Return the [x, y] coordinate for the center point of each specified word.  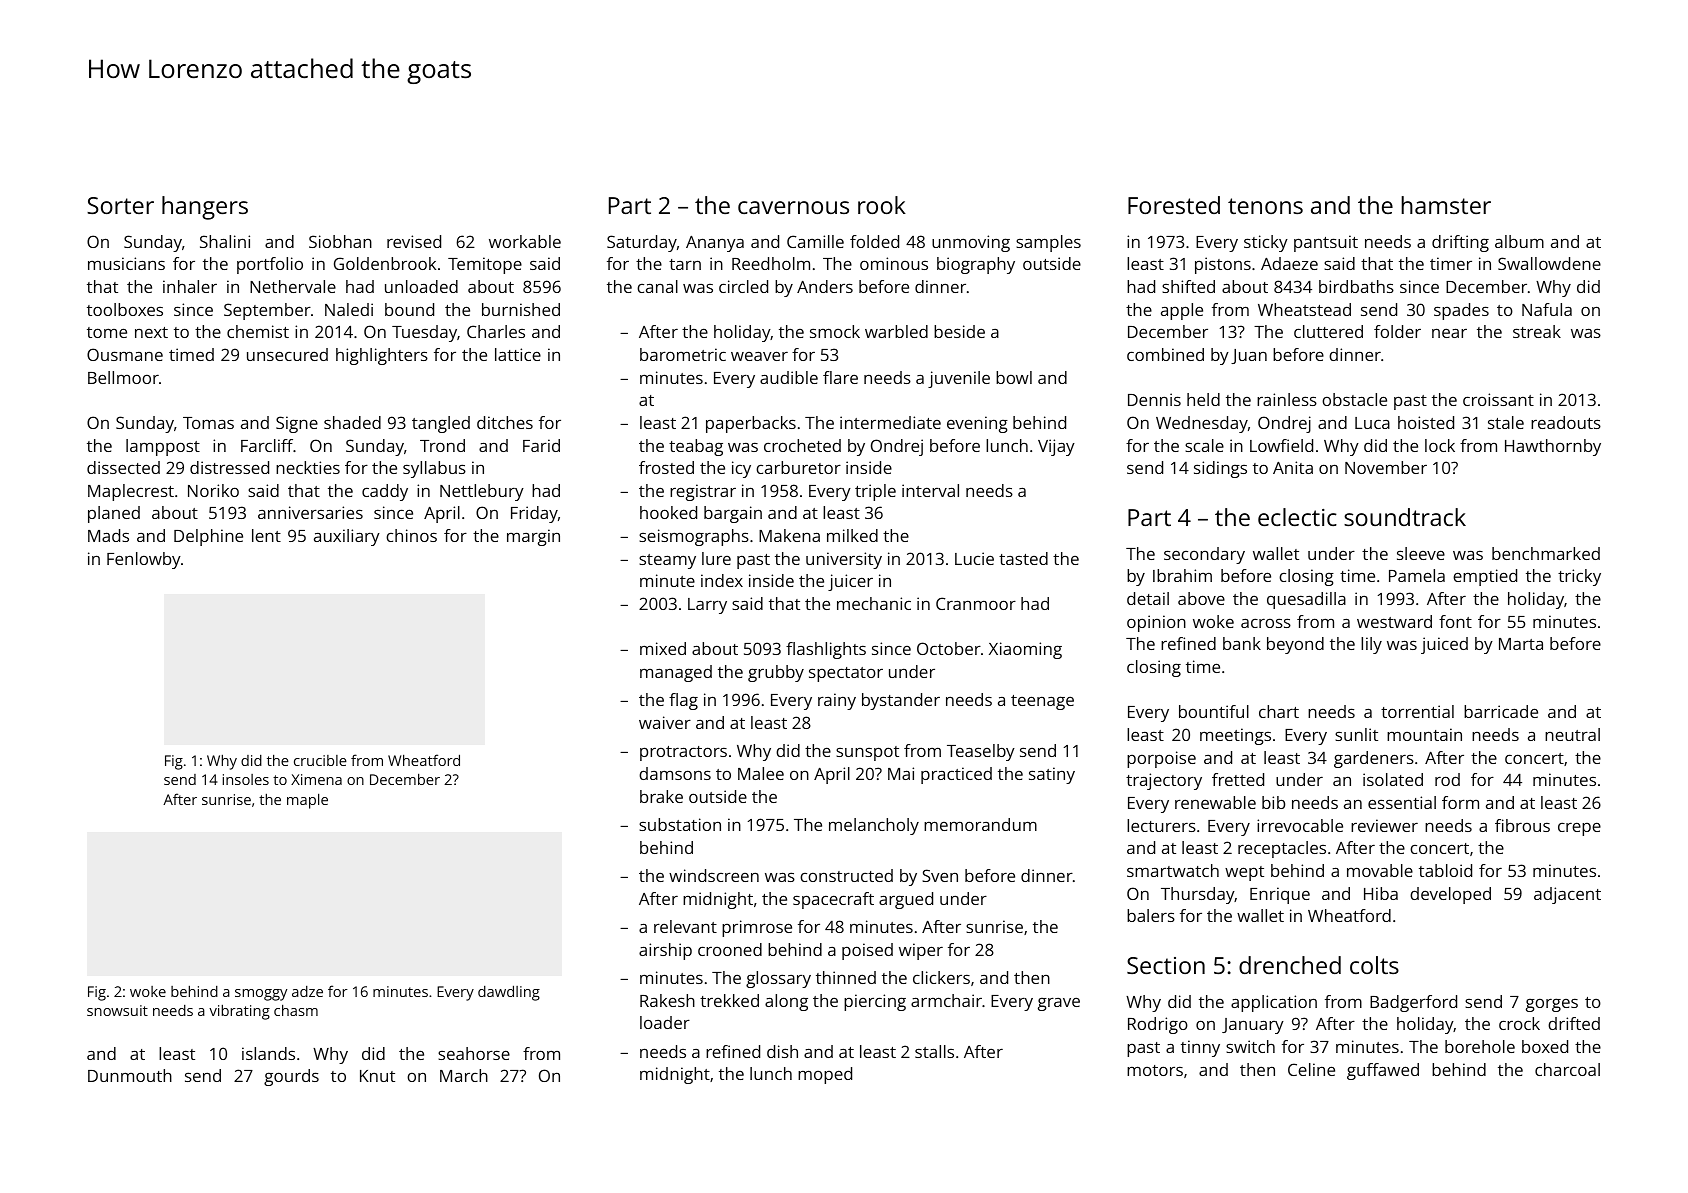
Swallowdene [1549, 263]
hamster [1446, 205]
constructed [846, 875]
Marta [1521, 644]
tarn [685, 264]
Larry [707, 606]
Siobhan [340, 241]
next [151, 332]
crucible [320, 760]
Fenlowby [144, 560]
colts [1374, 965]
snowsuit [117, 1010]
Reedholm [771, 263]
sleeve [1421, 553]
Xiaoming [1025, 650]
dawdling [509, 993]
